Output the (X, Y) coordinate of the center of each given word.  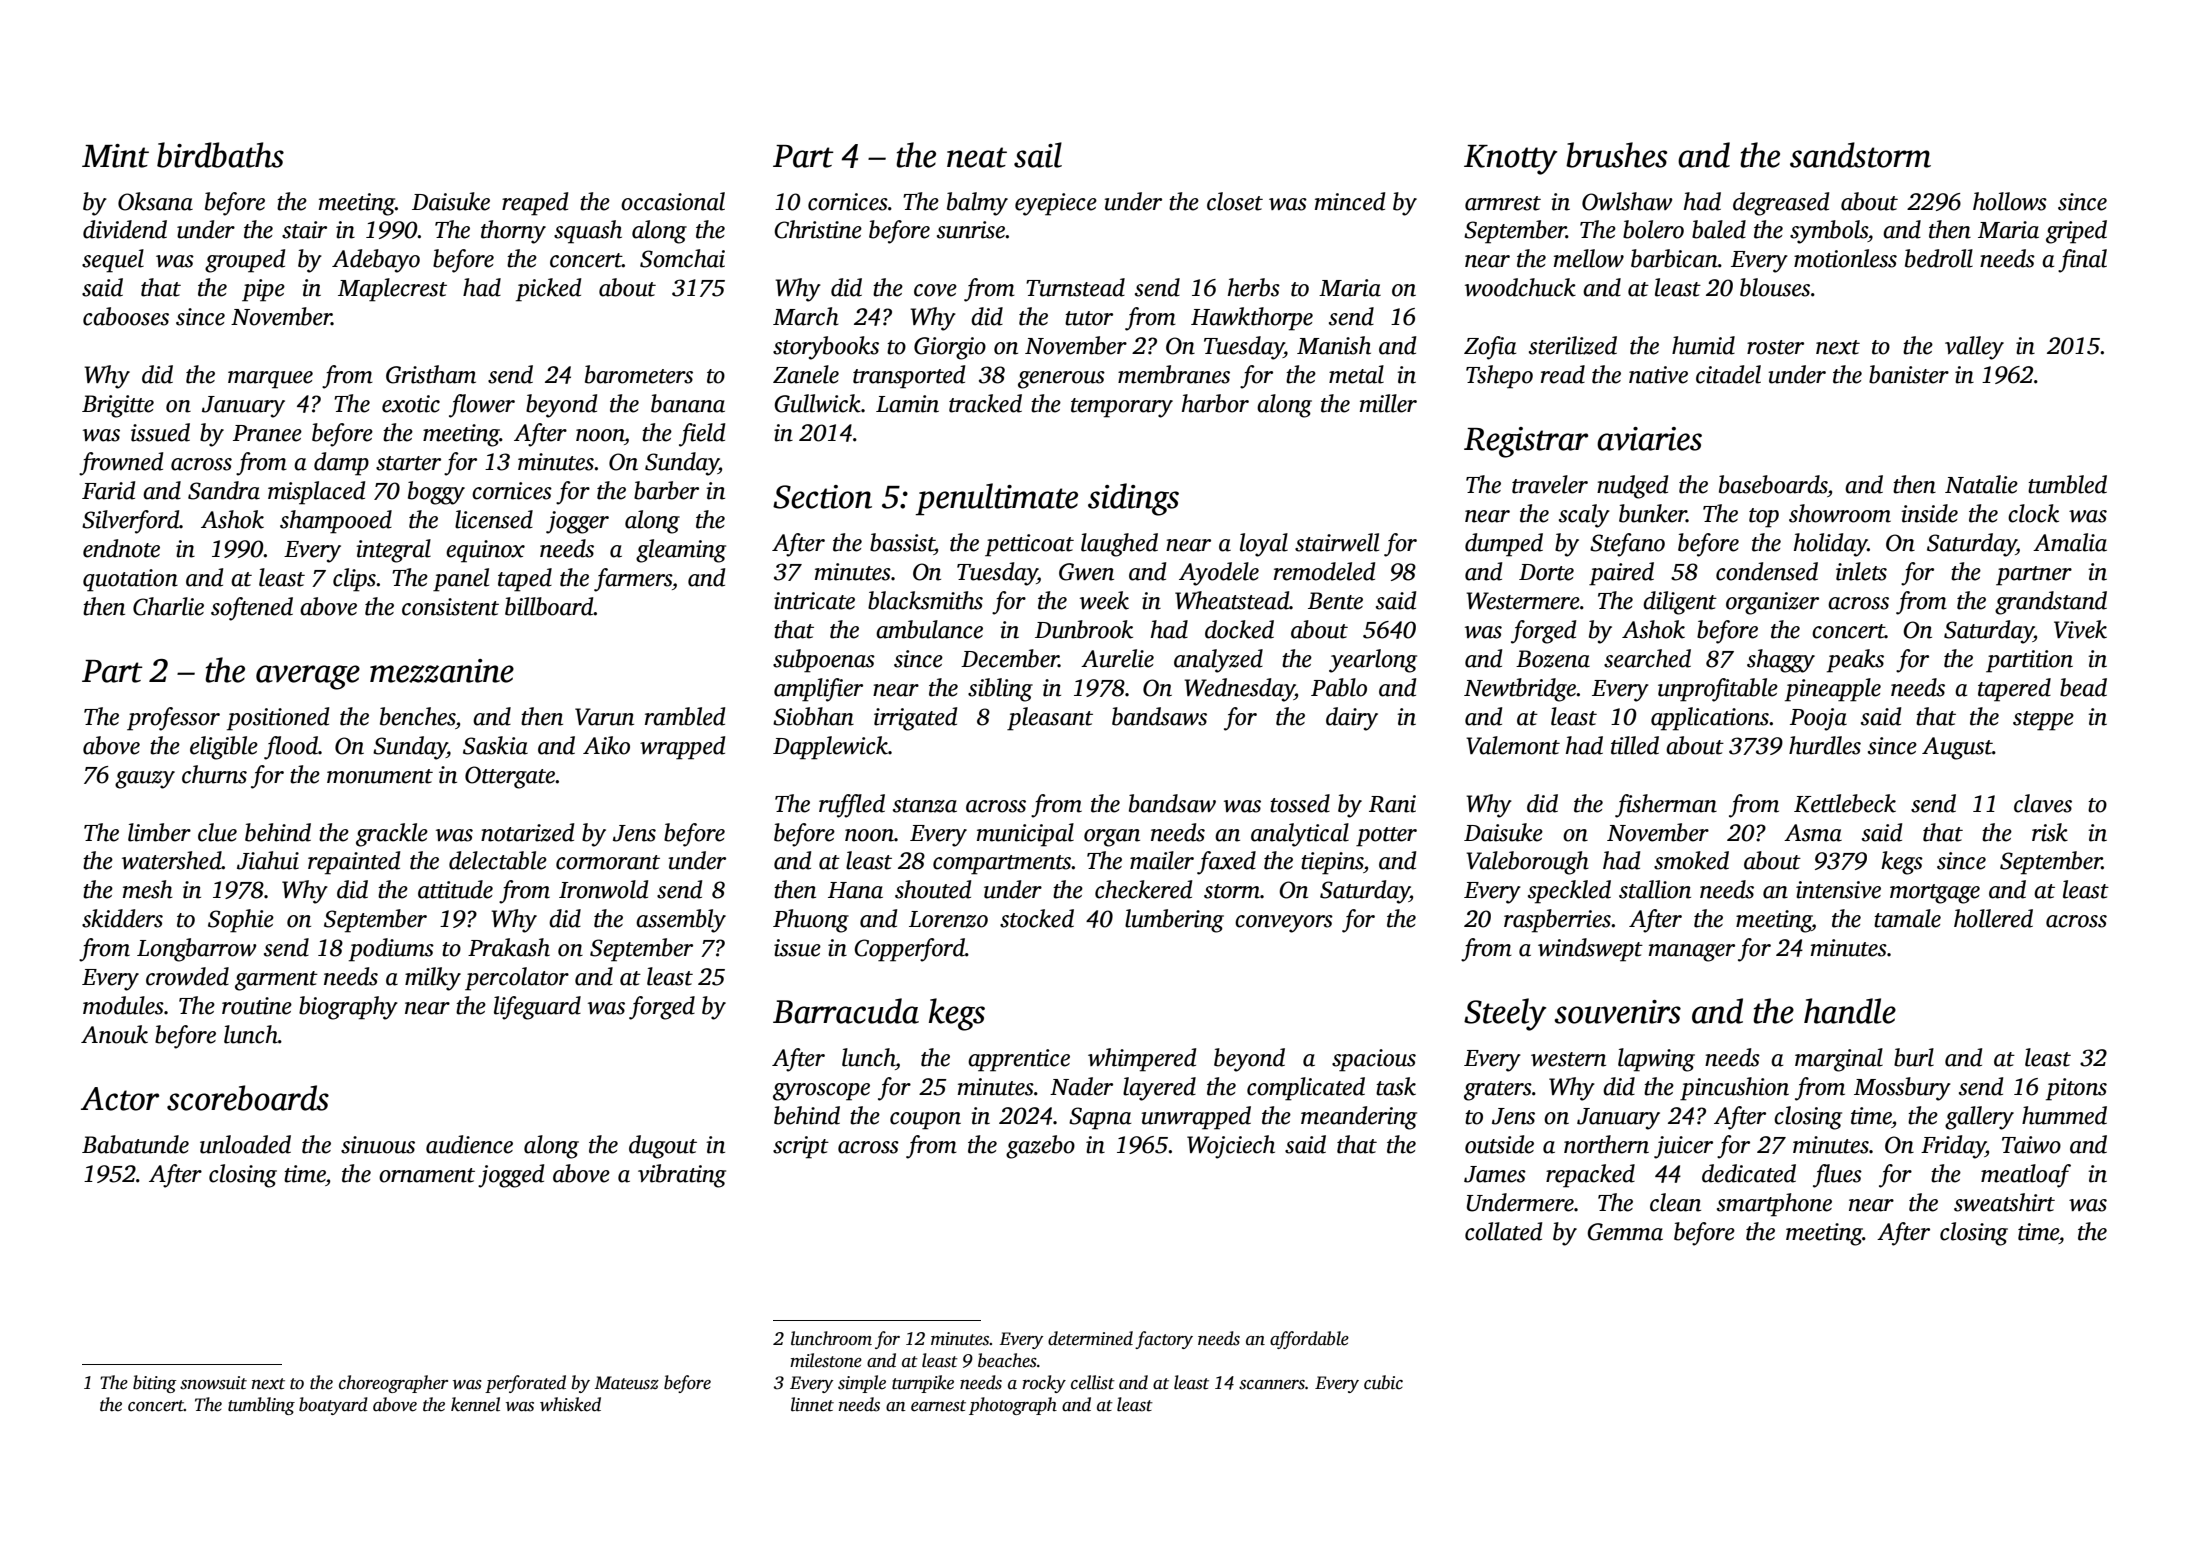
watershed (172, 860)
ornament (427, 1175)
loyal (1264, 545)
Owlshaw (1627, 201)
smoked (1691, 860)
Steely (1505, 1014)
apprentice (1019, 1060)
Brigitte (118, 406)
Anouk (114, 1034)
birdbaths (220, 155)
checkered (1143, 889)
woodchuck (1520, 287)
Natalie (1981, 484)
